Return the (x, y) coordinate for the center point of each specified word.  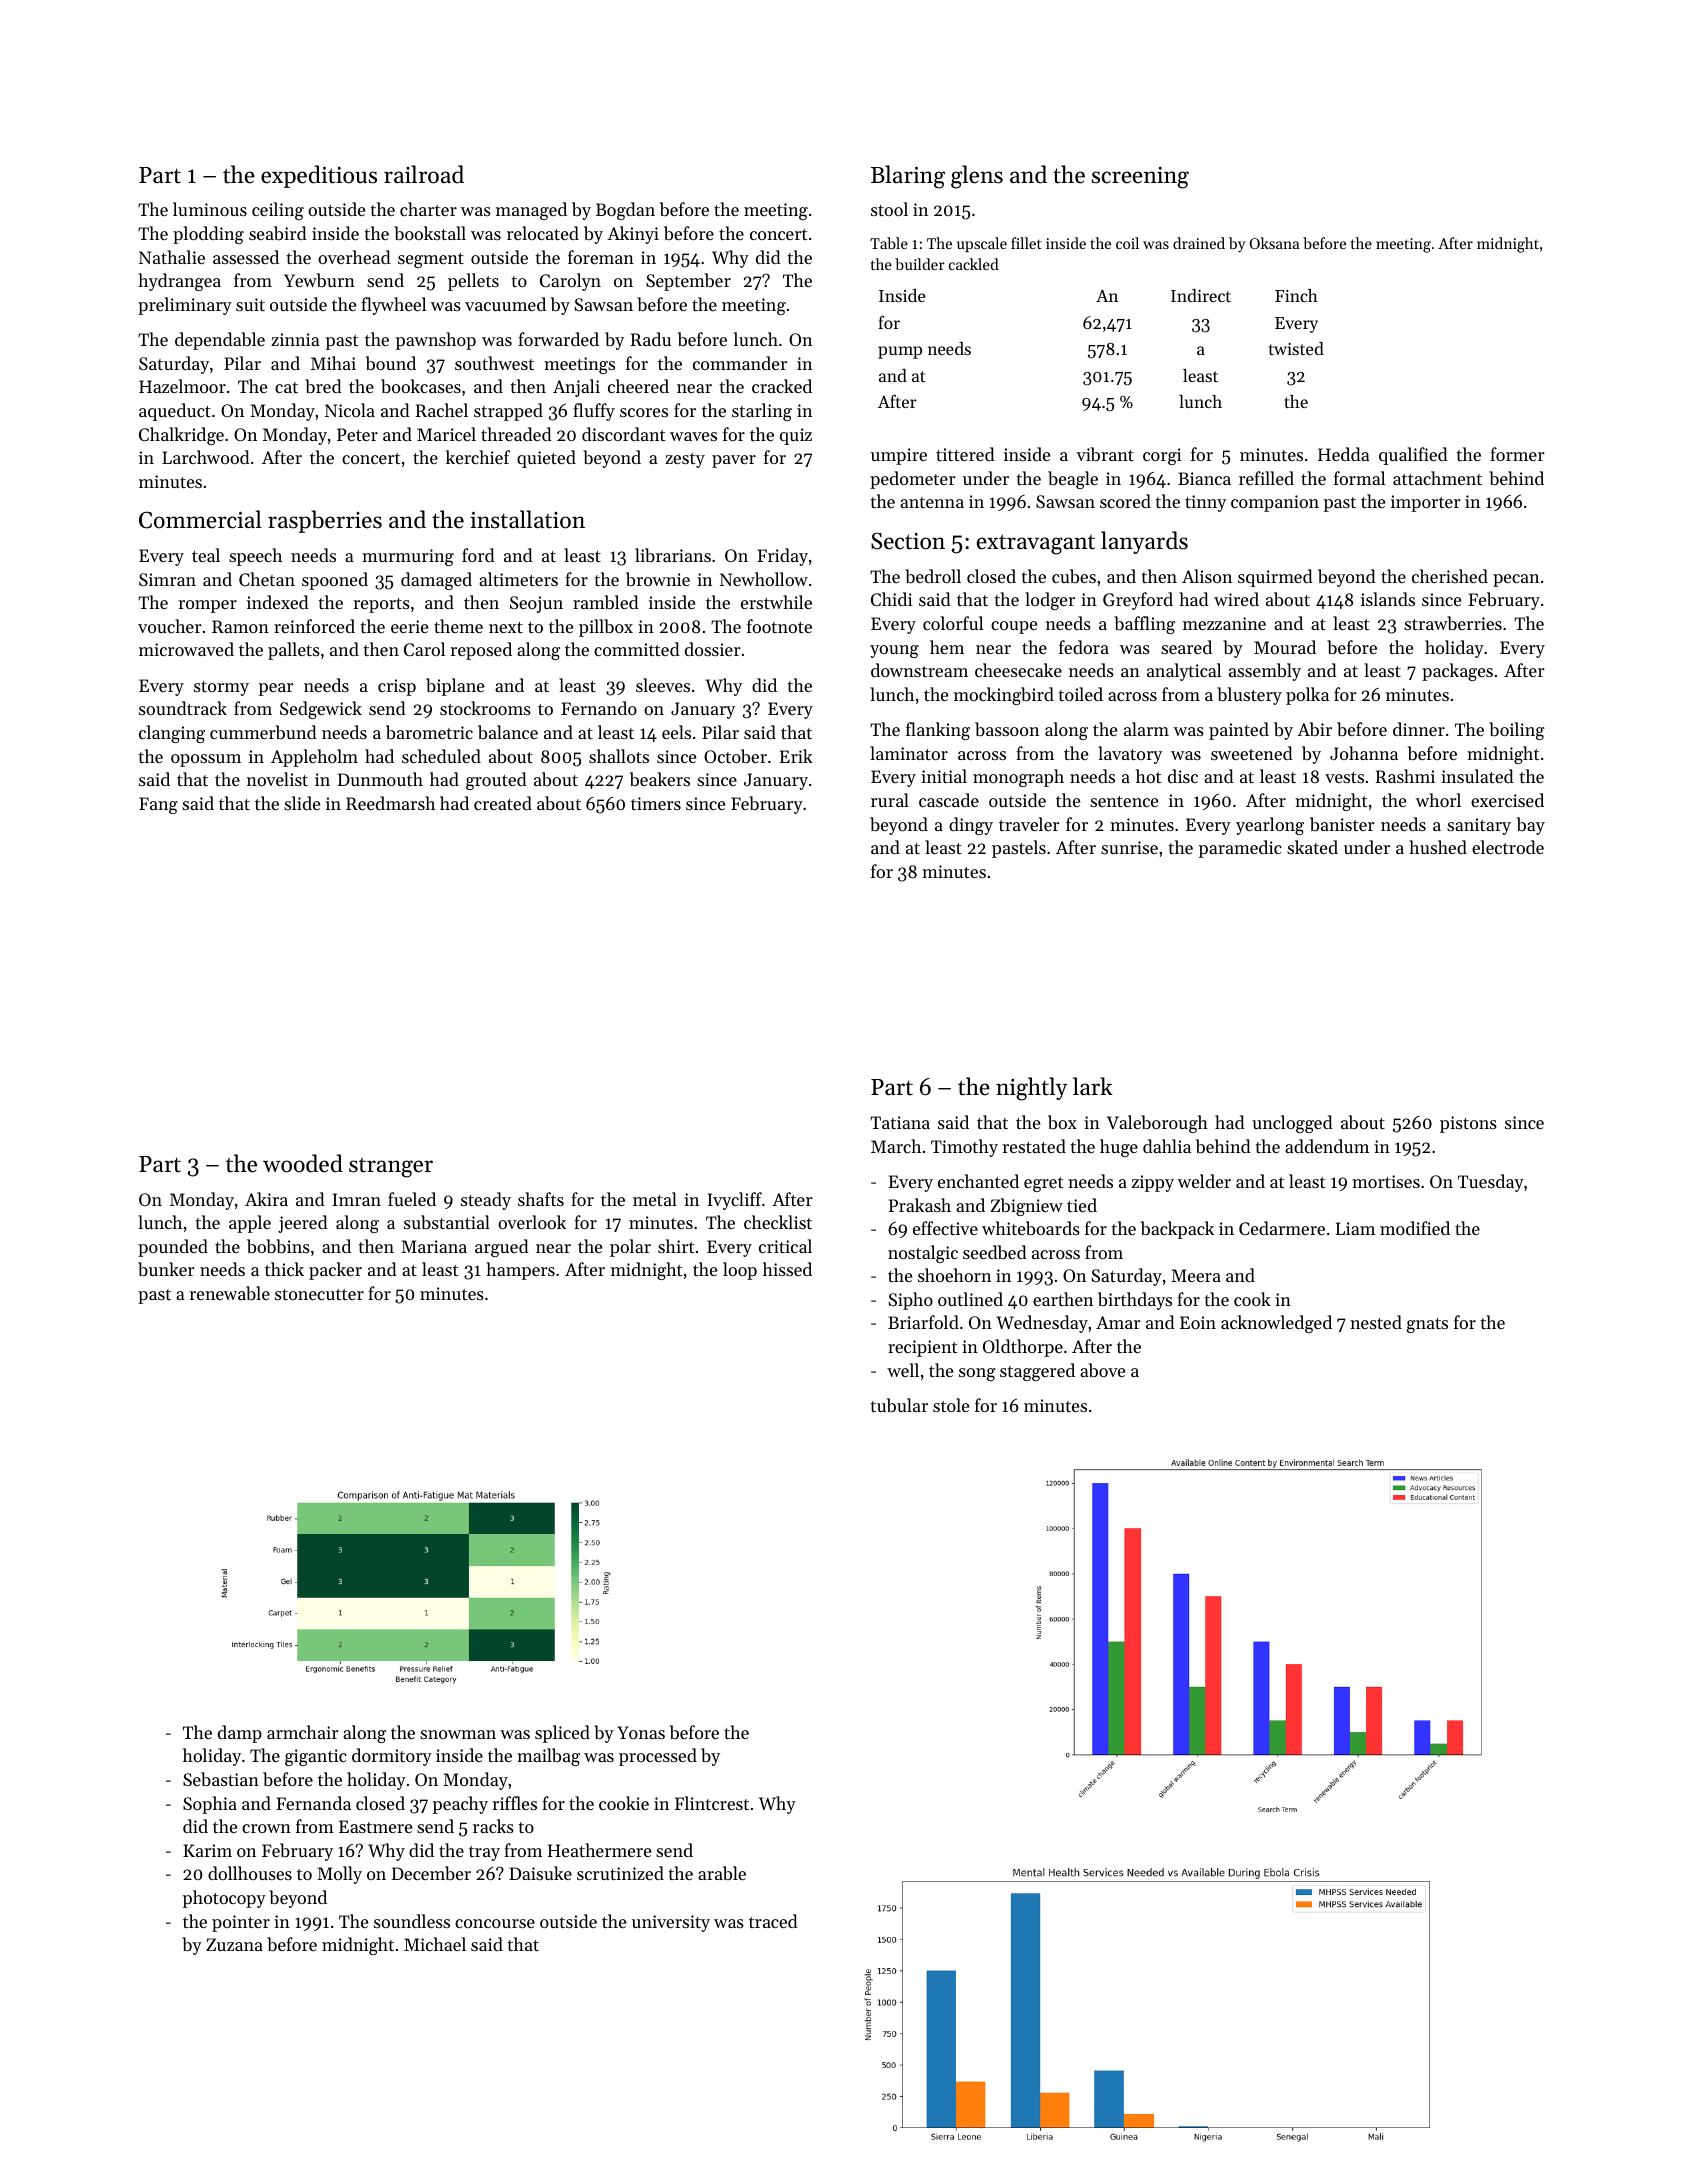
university (671, 1923)
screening (1140, 178)
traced (773, 1921)
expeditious (319, 176)
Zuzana (234, 1944)
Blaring (908, 177)
